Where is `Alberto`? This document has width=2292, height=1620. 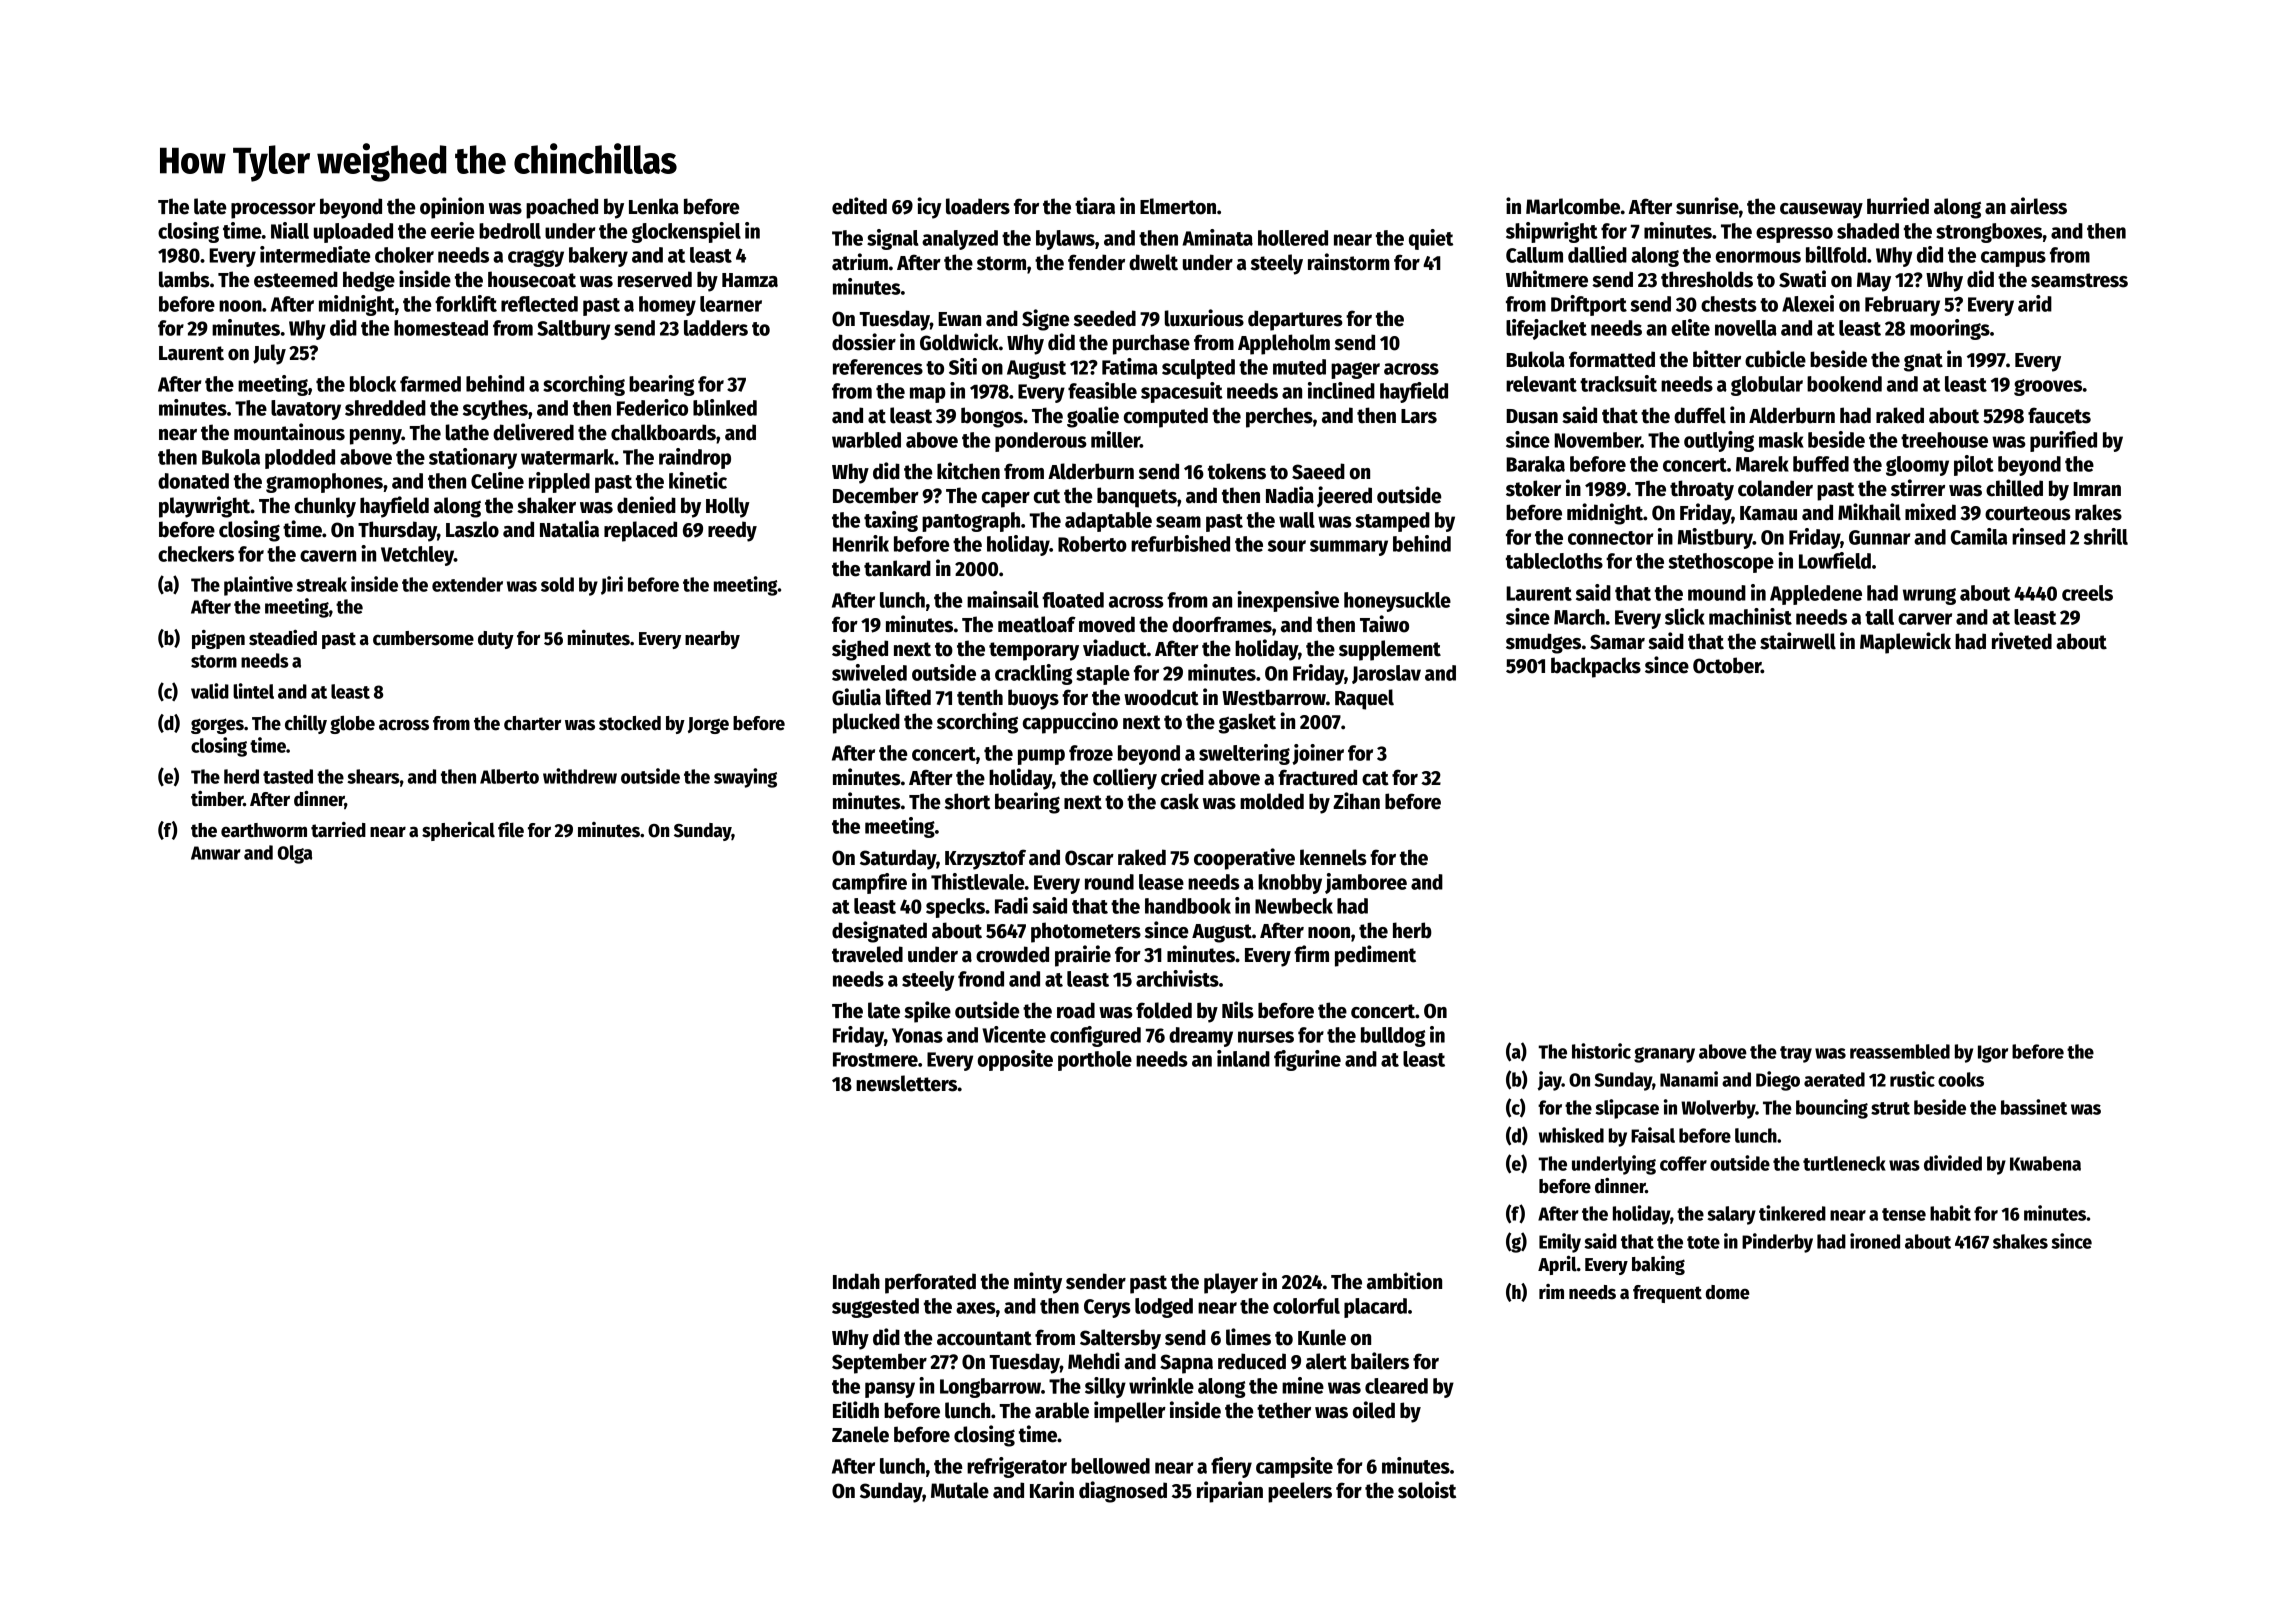
Alberto is located at coordinates (509, 776).
